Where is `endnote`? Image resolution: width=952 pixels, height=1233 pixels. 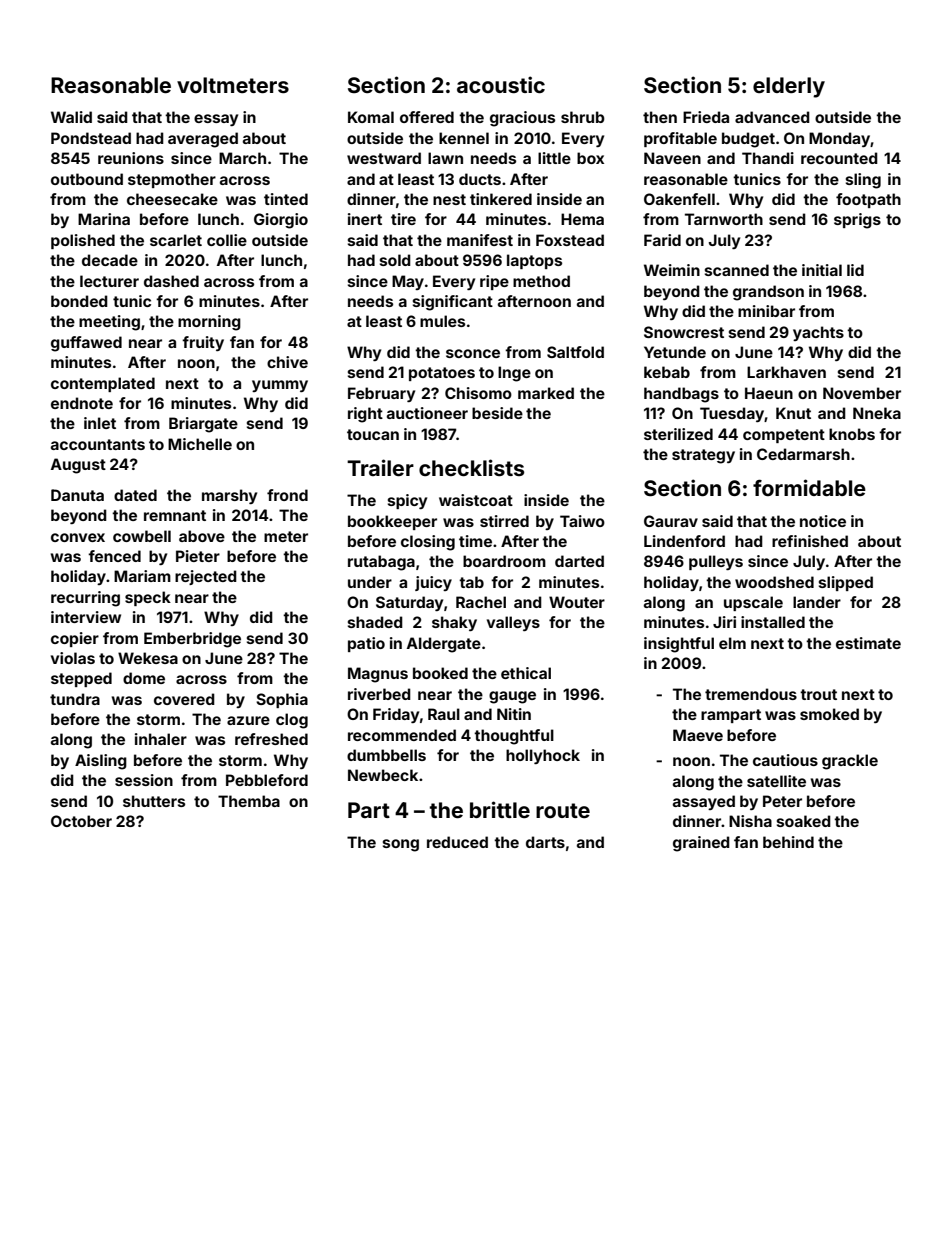 endnote is located at coordinates (82, 403).
